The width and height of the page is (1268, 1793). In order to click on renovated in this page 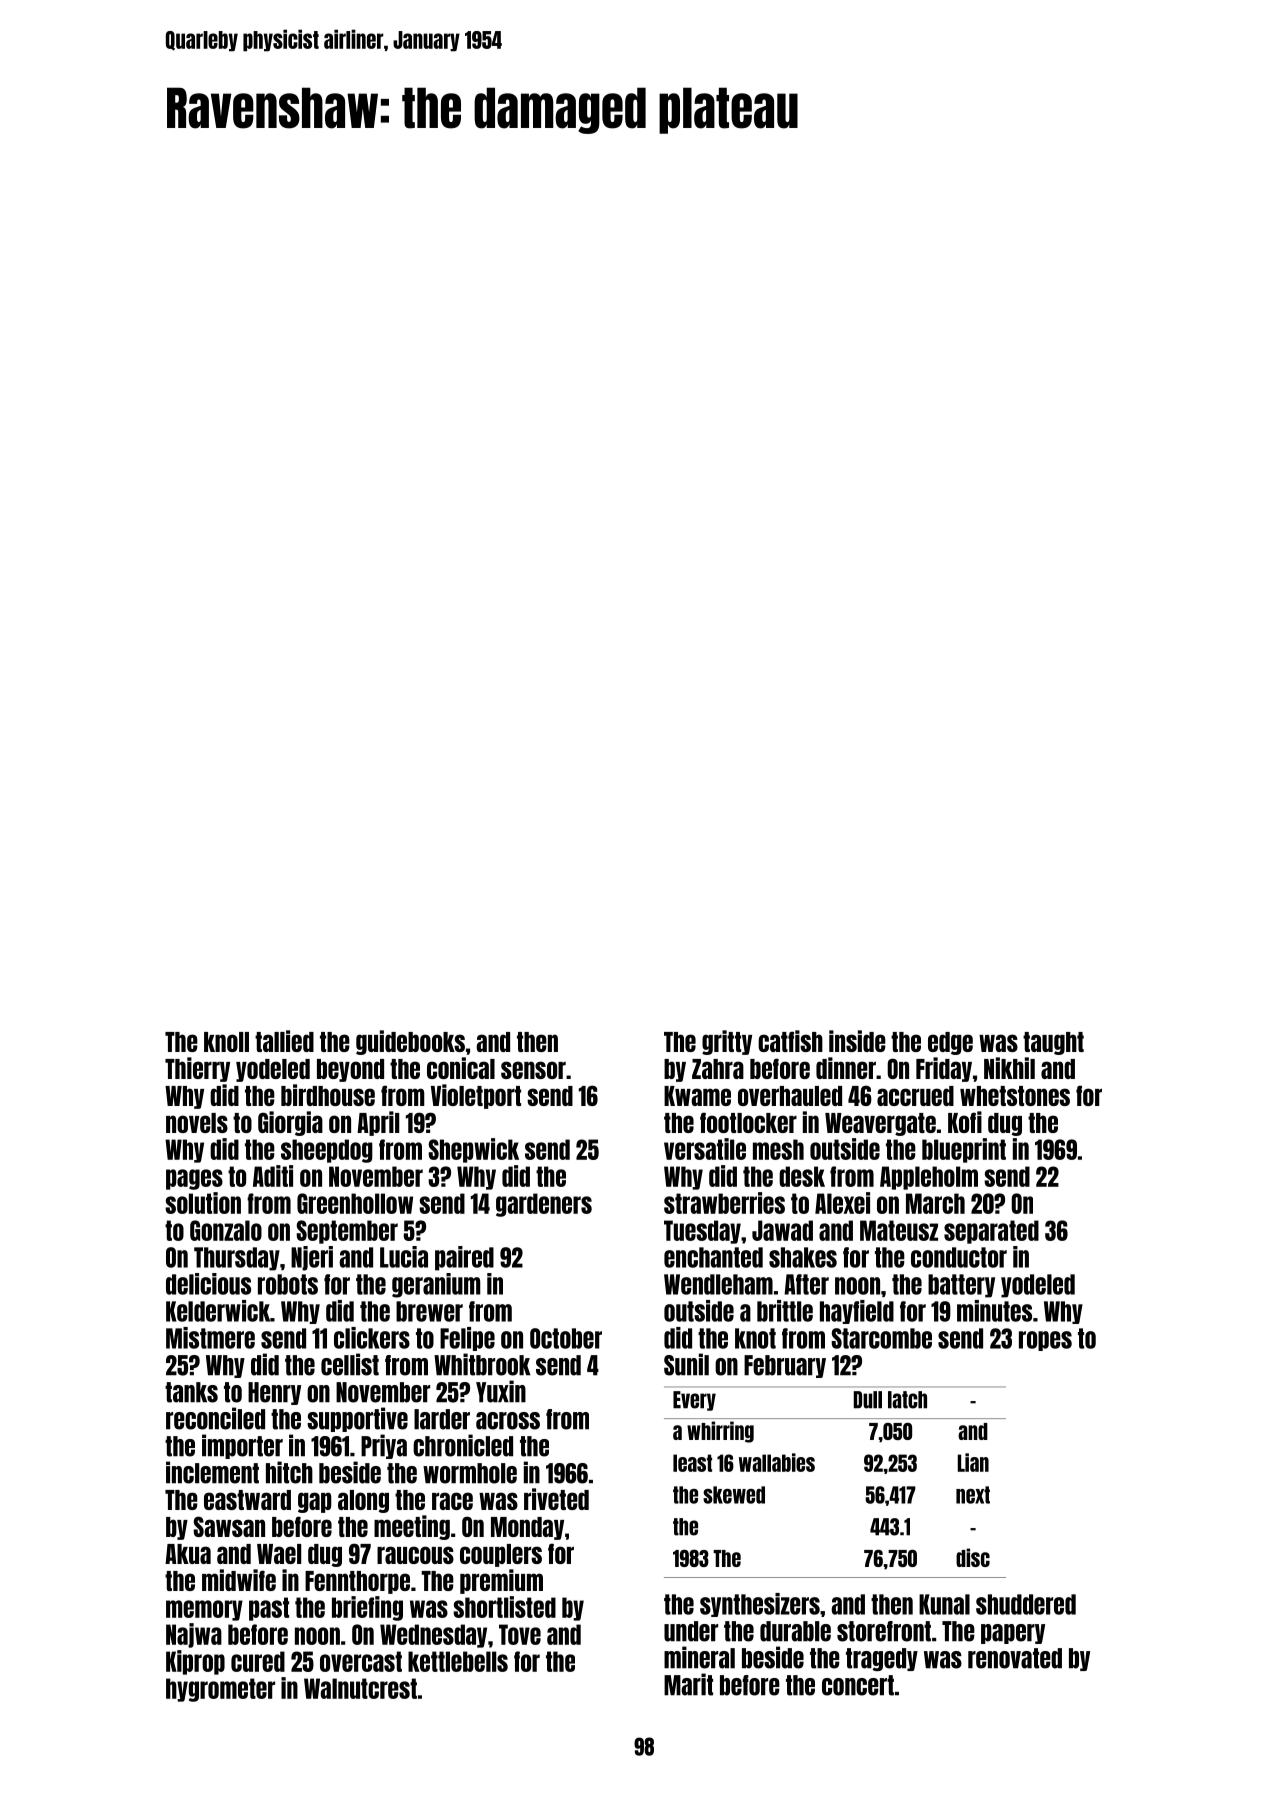, I will do `click(1015, 1658)`.
